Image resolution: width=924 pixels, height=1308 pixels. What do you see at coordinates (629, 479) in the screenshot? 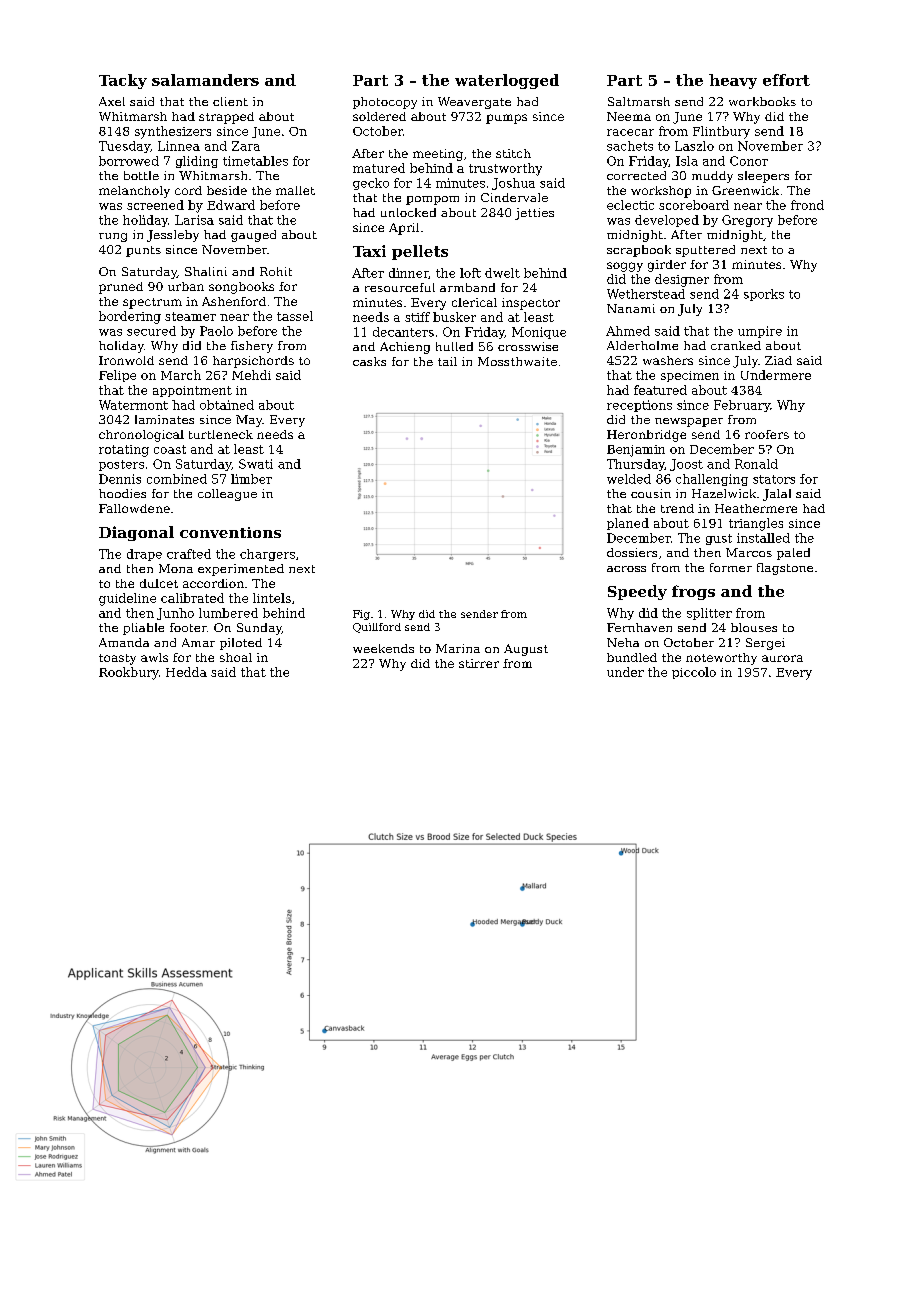
I see `welded` at bounding box center [629, 479].
